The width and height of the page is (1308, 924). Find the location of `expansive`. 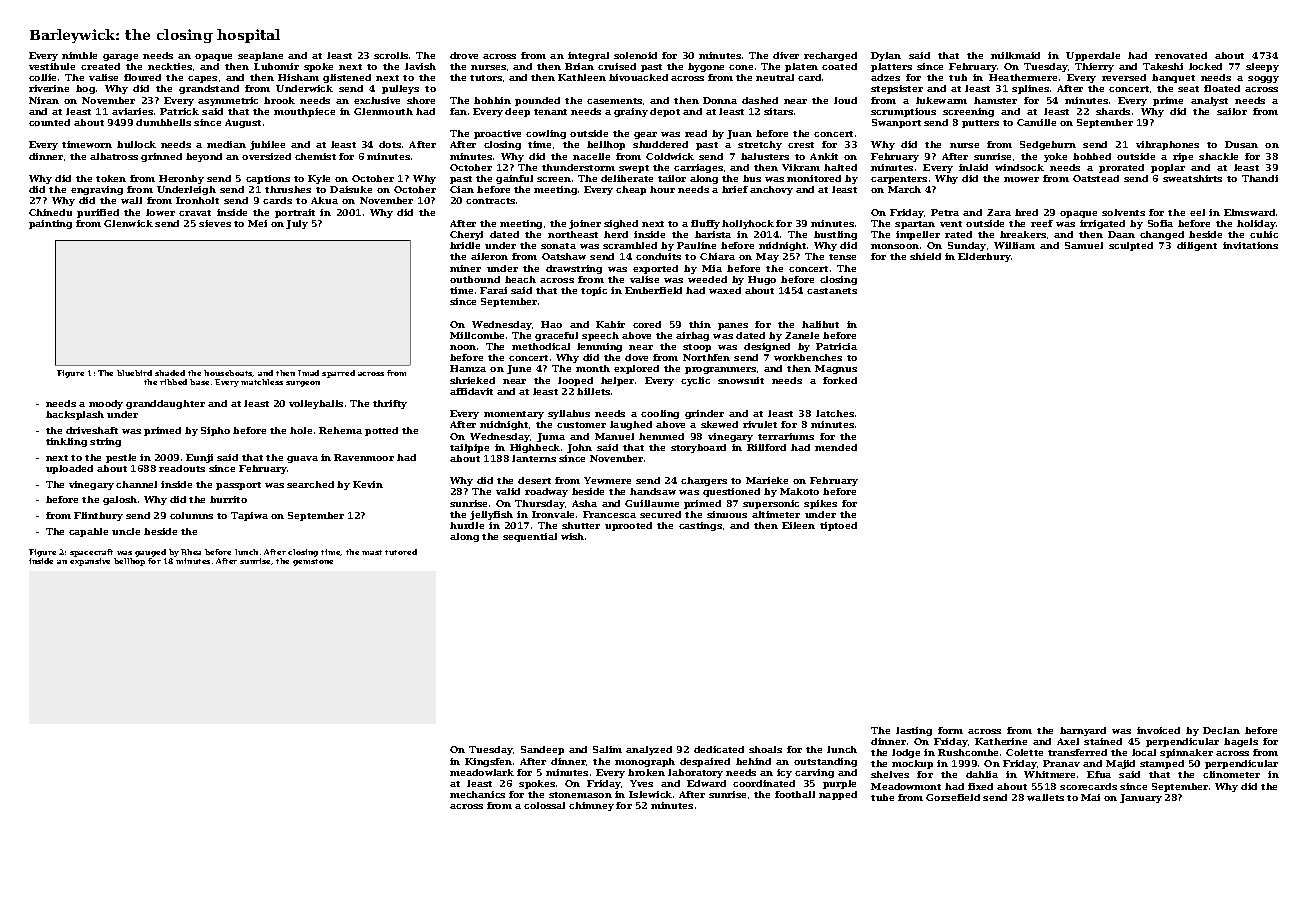

expansive is located at coordinates (90, 562).
